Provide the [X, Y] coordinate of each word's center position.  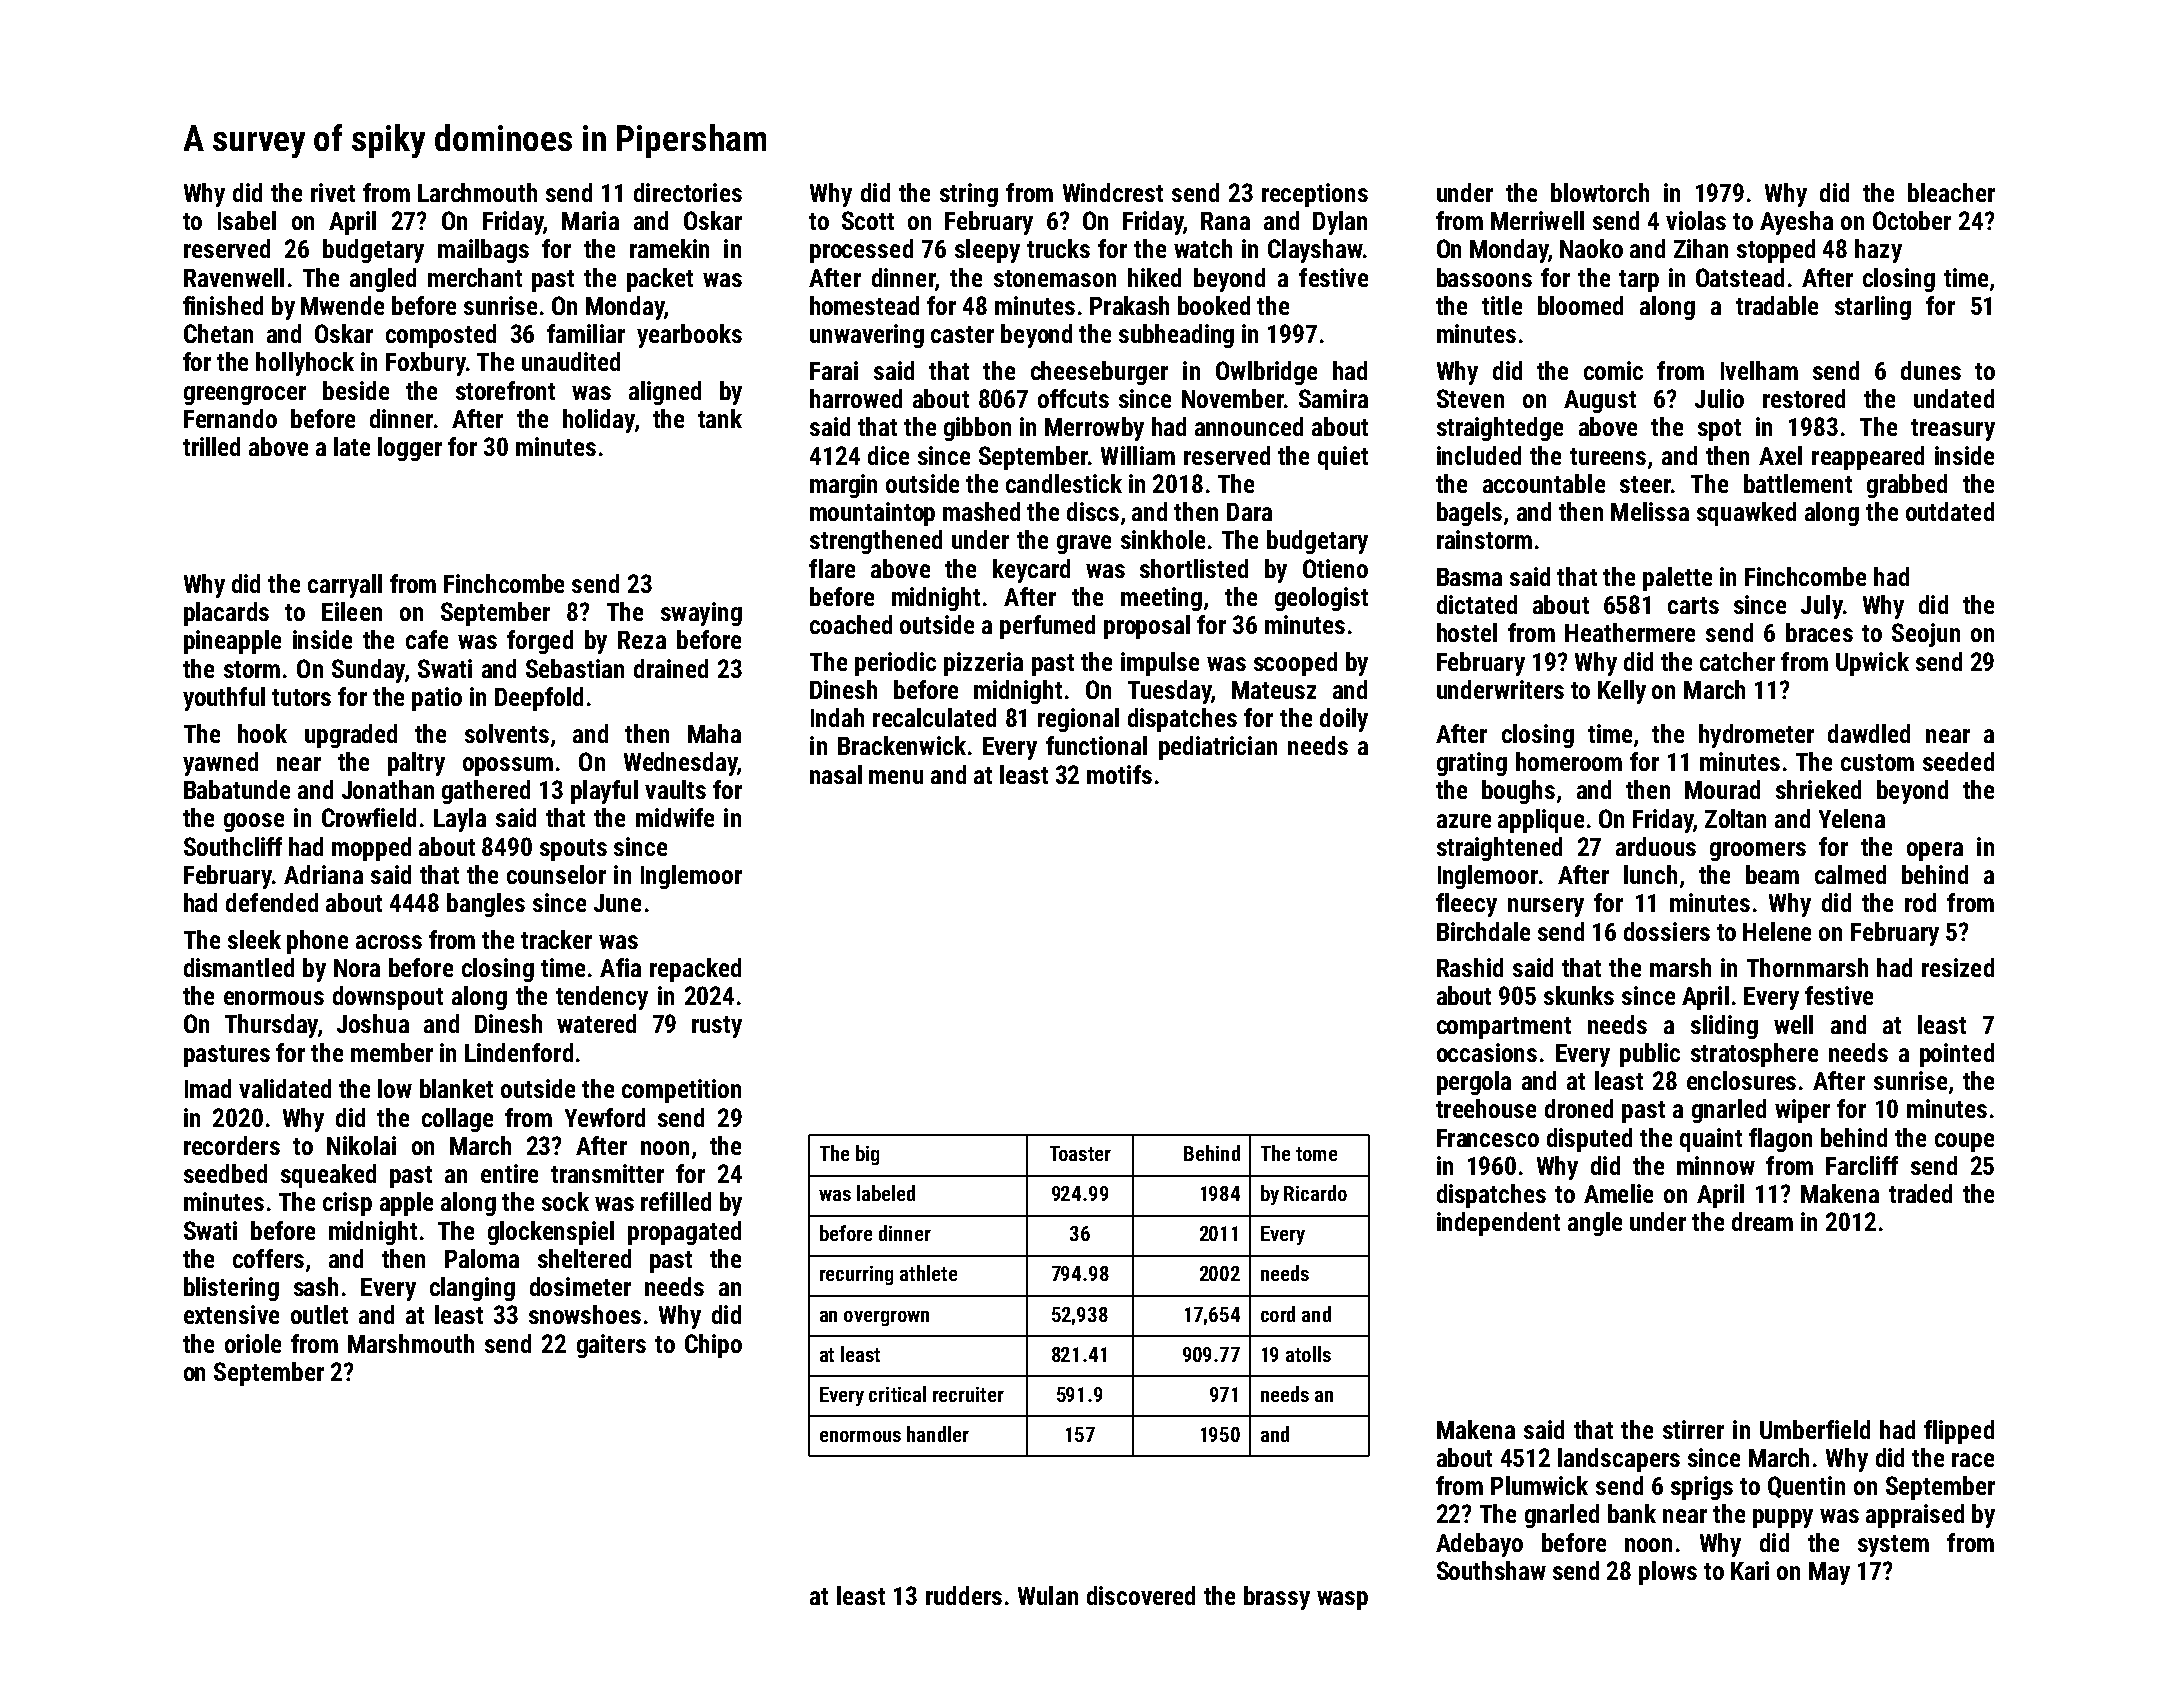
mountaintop [872, 514]
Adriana [323, 874]
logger [410, 449]
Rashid [1470, 967]
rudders [964, 1595]
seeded [1958, 761]
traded [1920, 1193]
